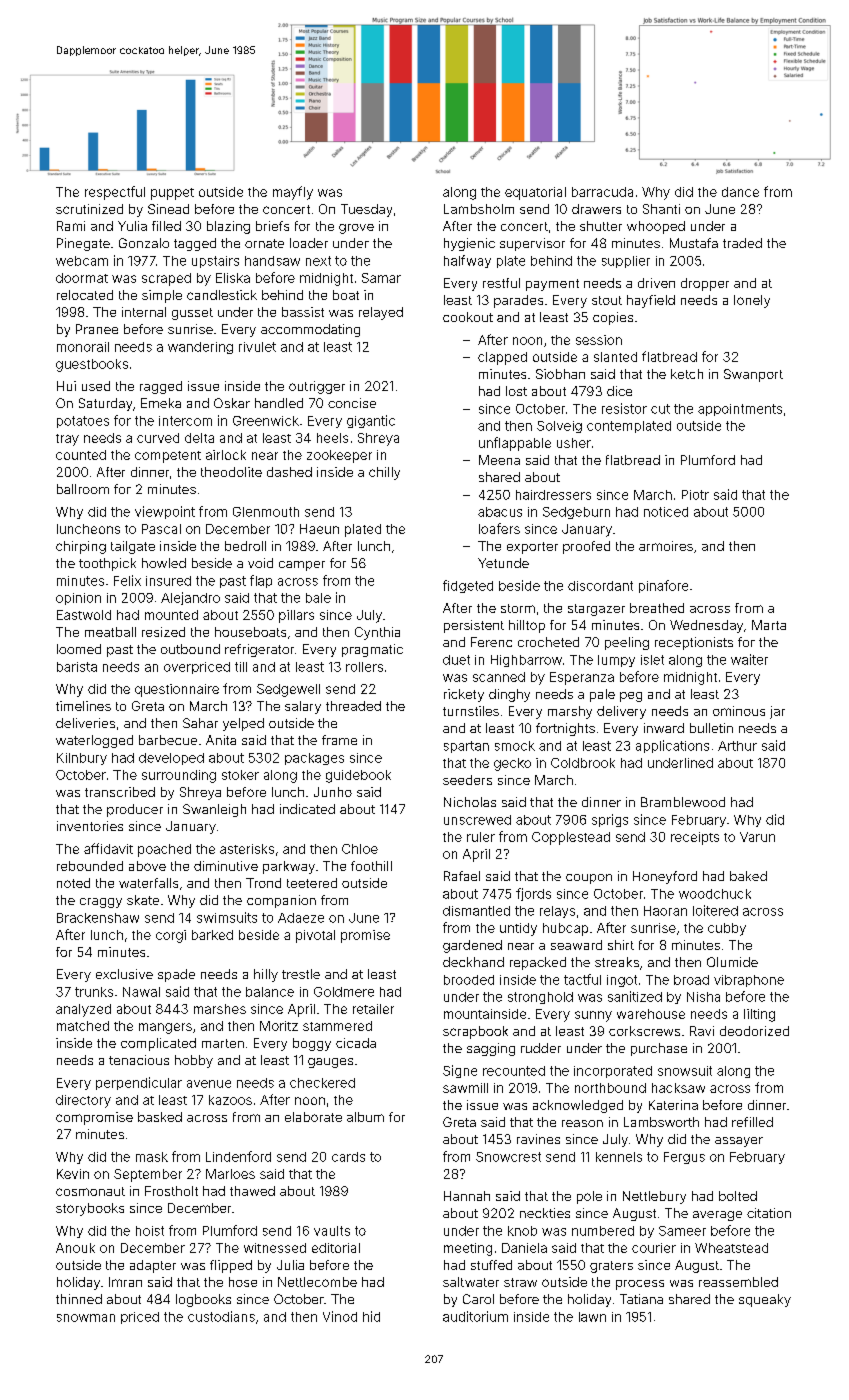 The image size is (849, 1400). What do you see at coordinates (502, 358) in the document?
I see `clapped` at bounding box center [502, 358].
